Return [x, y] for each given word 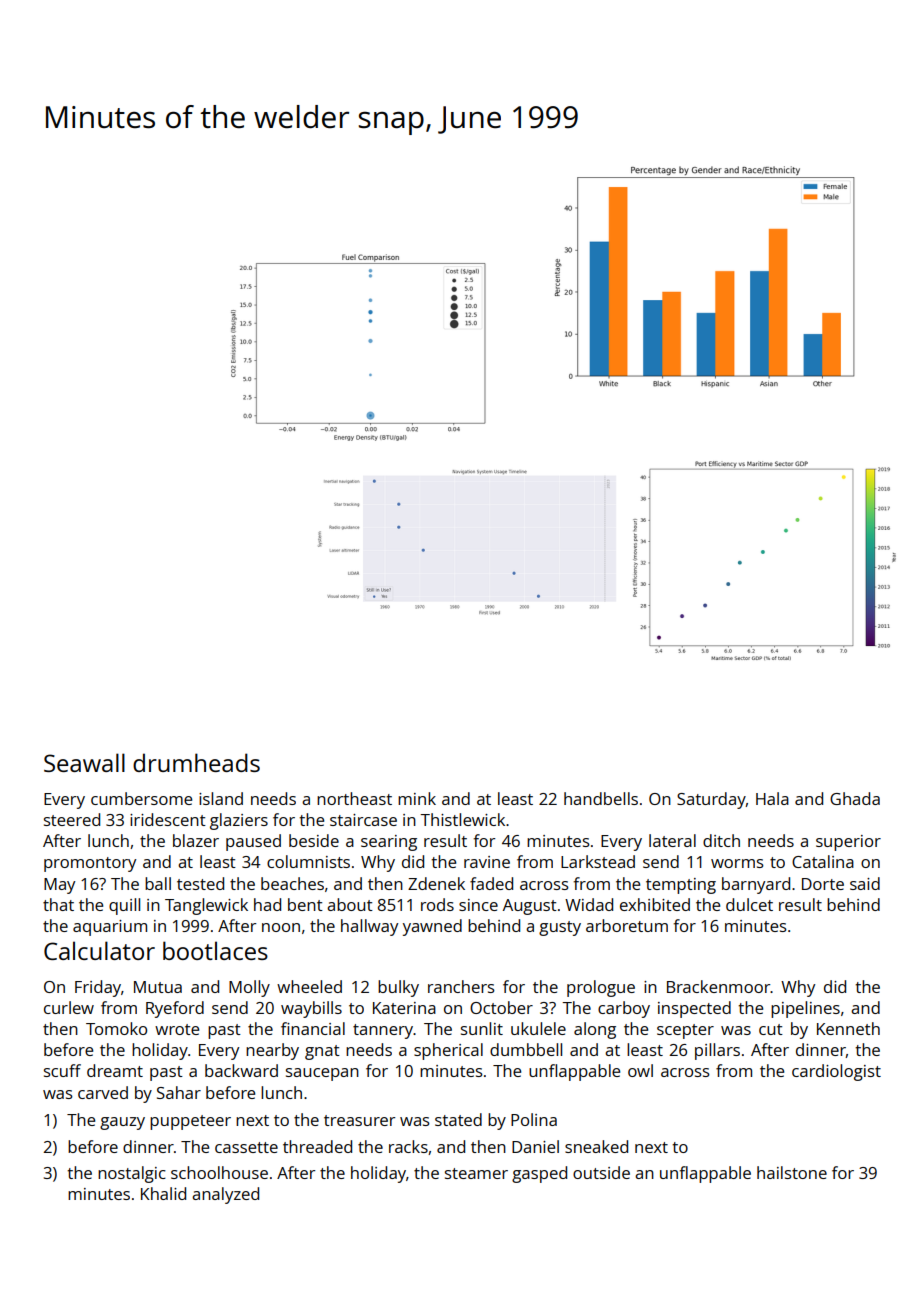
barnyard [756, 885]
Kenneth [848, 1028]
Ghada [855, 798]
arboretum [627, 925]
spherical [448, 1051]
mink [417, 798]
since [478, 905]
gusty [560, 928]
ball [158, 883]
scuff [62, 1070]
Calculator [99, 950]
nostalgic [132, 1174]
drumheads [196, 762]
